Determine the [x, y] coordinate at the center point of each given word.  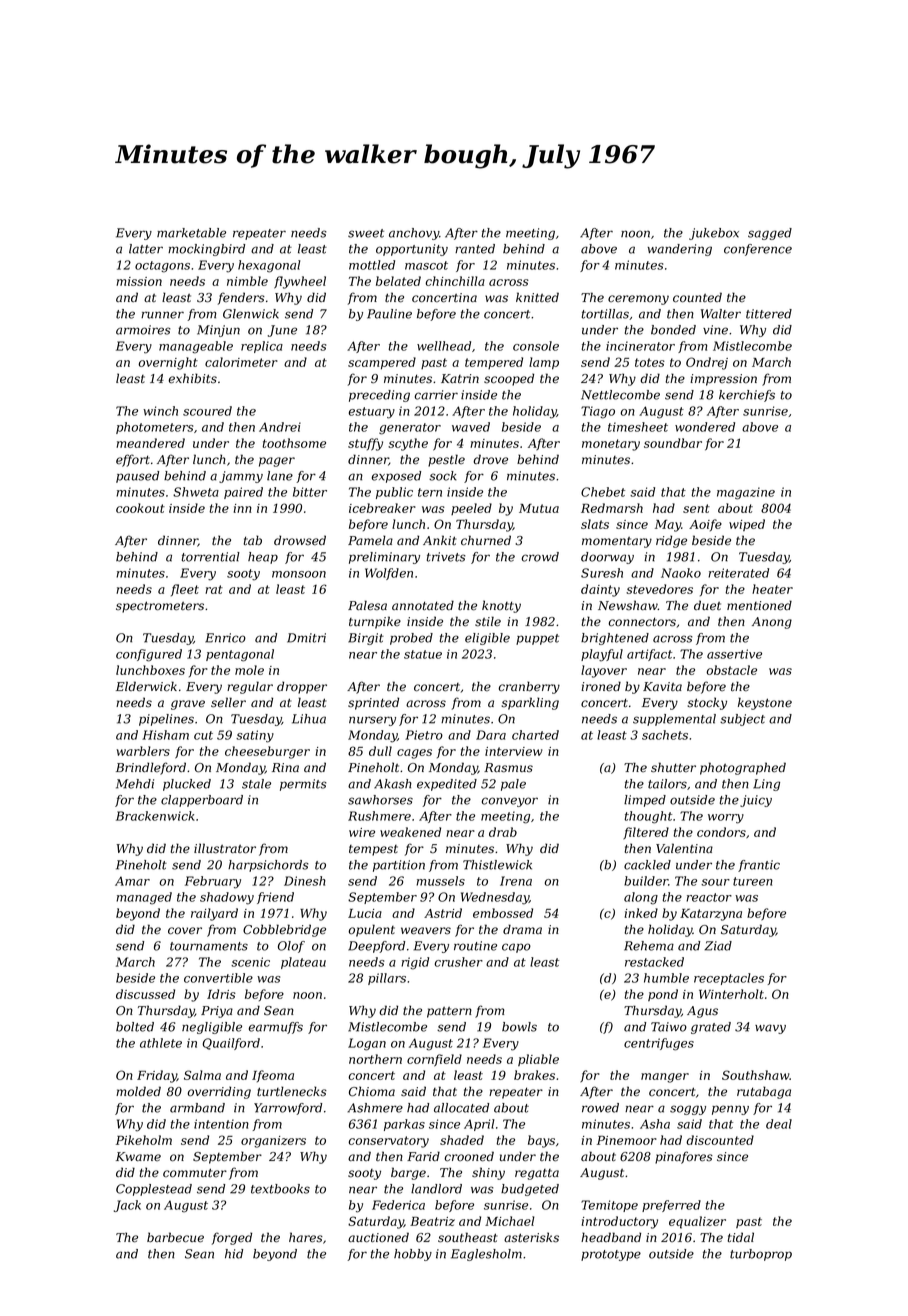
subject [742, 720]
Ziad [718, 946]
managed [144, 898]
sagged [770, 234]
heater [772, 589]
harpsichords [268, 866]
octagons [162, 267]
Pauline [389, 314]
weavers [426, 931]
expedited [447, 785]
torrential [211, 557]
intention [221, 1124]
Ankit [439, 540]
